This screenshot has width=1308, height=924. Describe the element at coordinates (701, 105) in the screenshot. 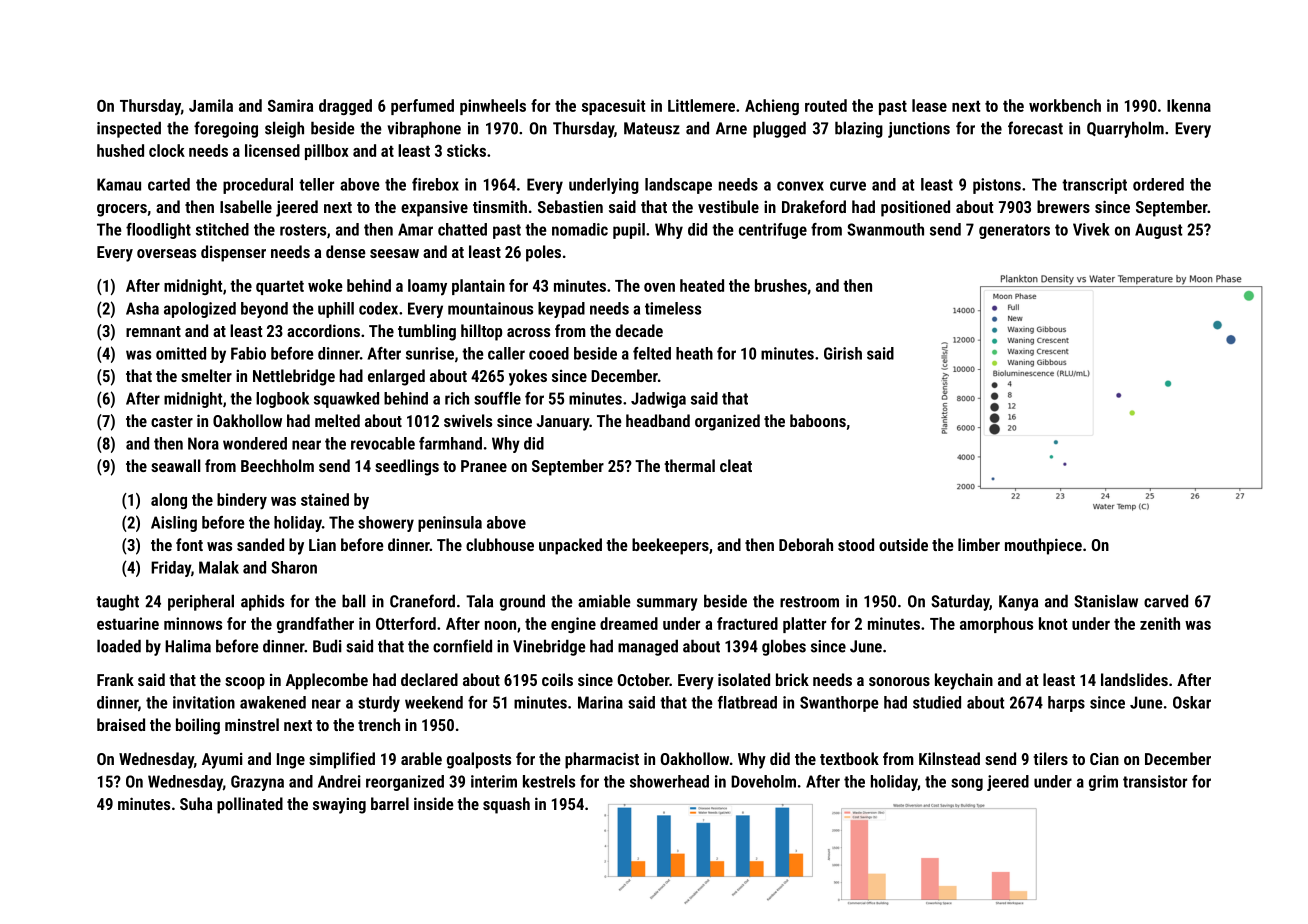

I see `Littlemere` at that location.
